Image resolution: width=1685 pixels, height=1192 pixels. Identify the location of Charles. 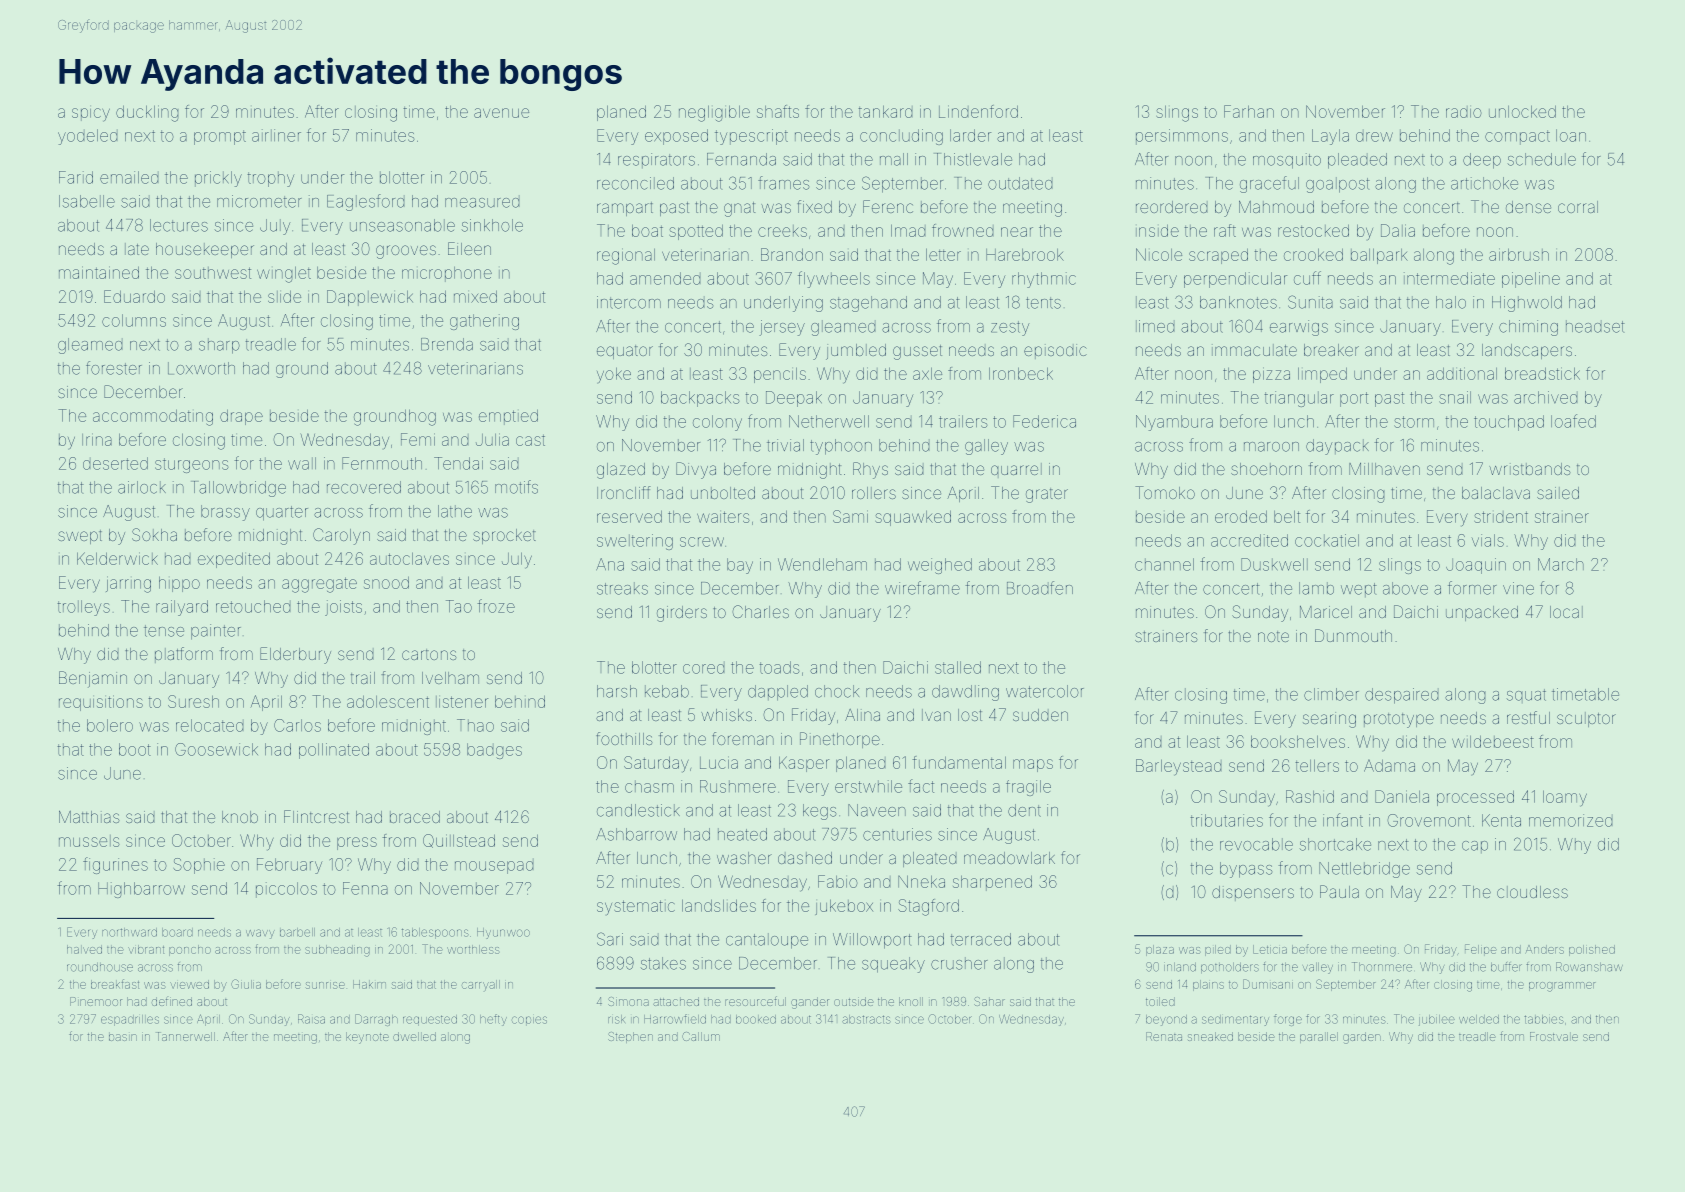
(760, 611).
